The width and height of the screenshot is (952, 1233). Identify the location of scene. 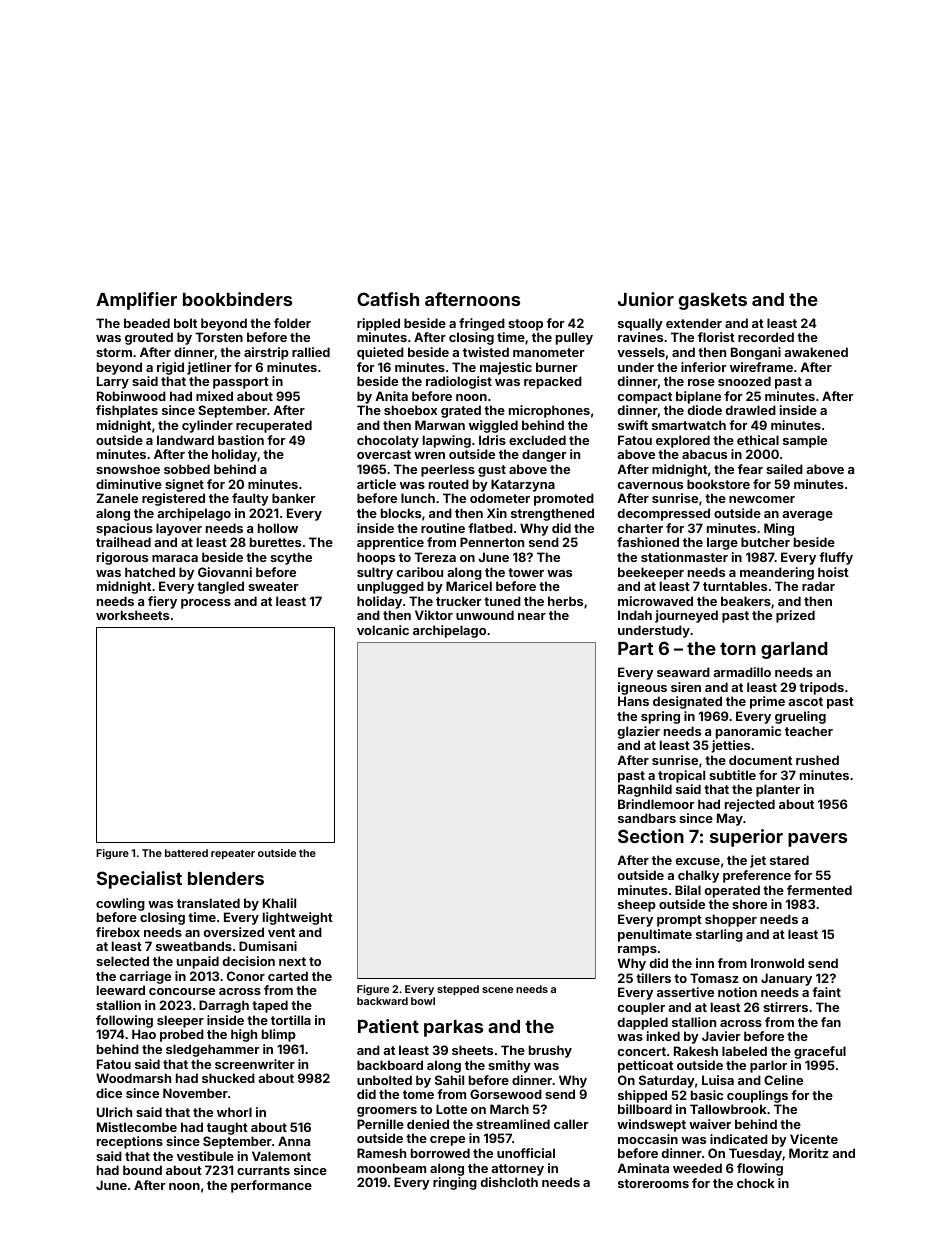
(497, 990).
